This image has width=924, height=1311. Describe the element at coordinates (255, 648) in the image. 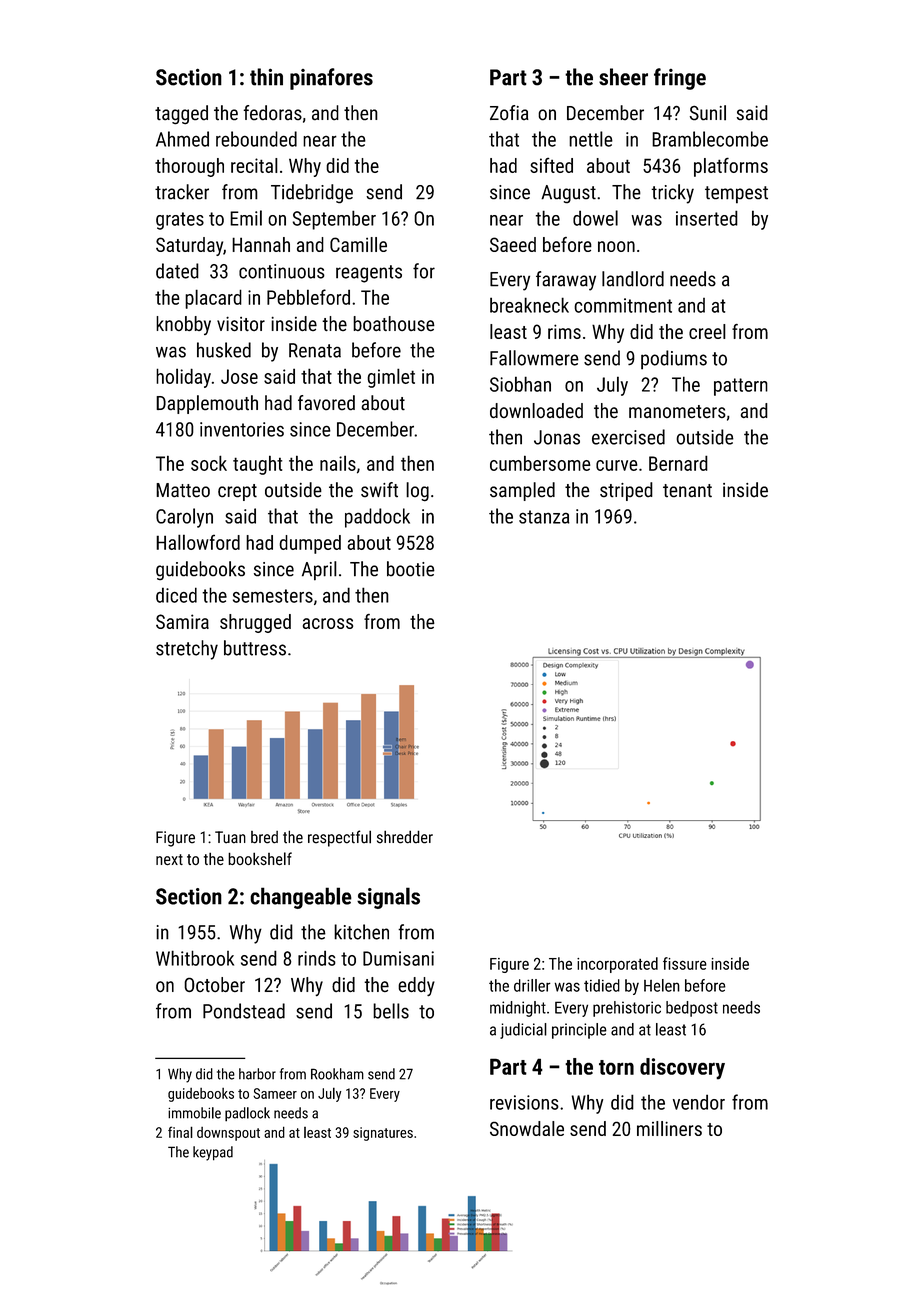

I see `buttress` at that location.
